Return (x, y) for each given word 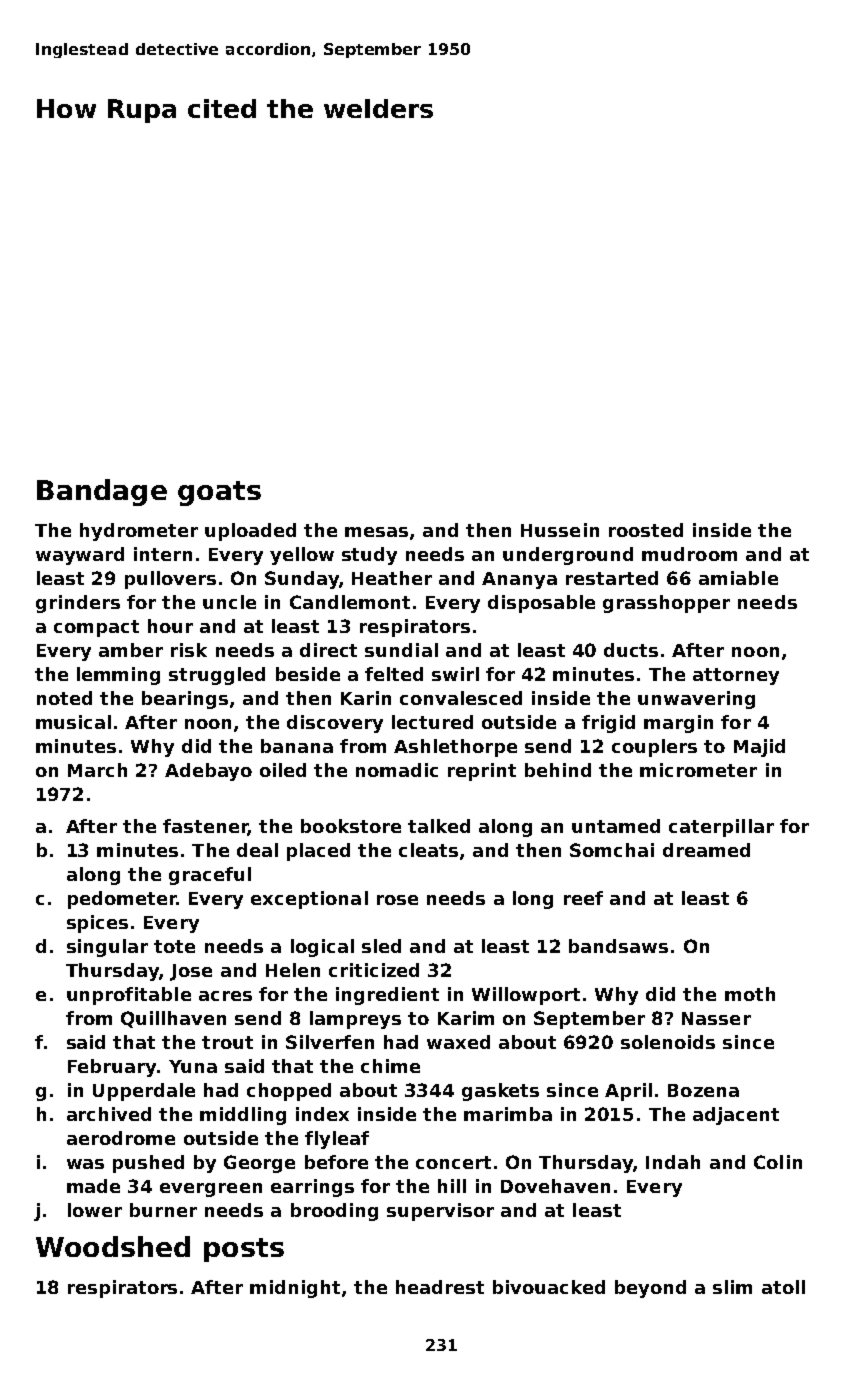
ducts (631, 650)
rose (397, 900)
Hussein (560, 530)
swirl (455, 674)
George (259, 1164)
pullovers (170, 580)
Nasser (716, 1018)
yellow (302, 556)
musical (73, 722)
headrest (440, 1287)
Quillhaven (173, 1019)
